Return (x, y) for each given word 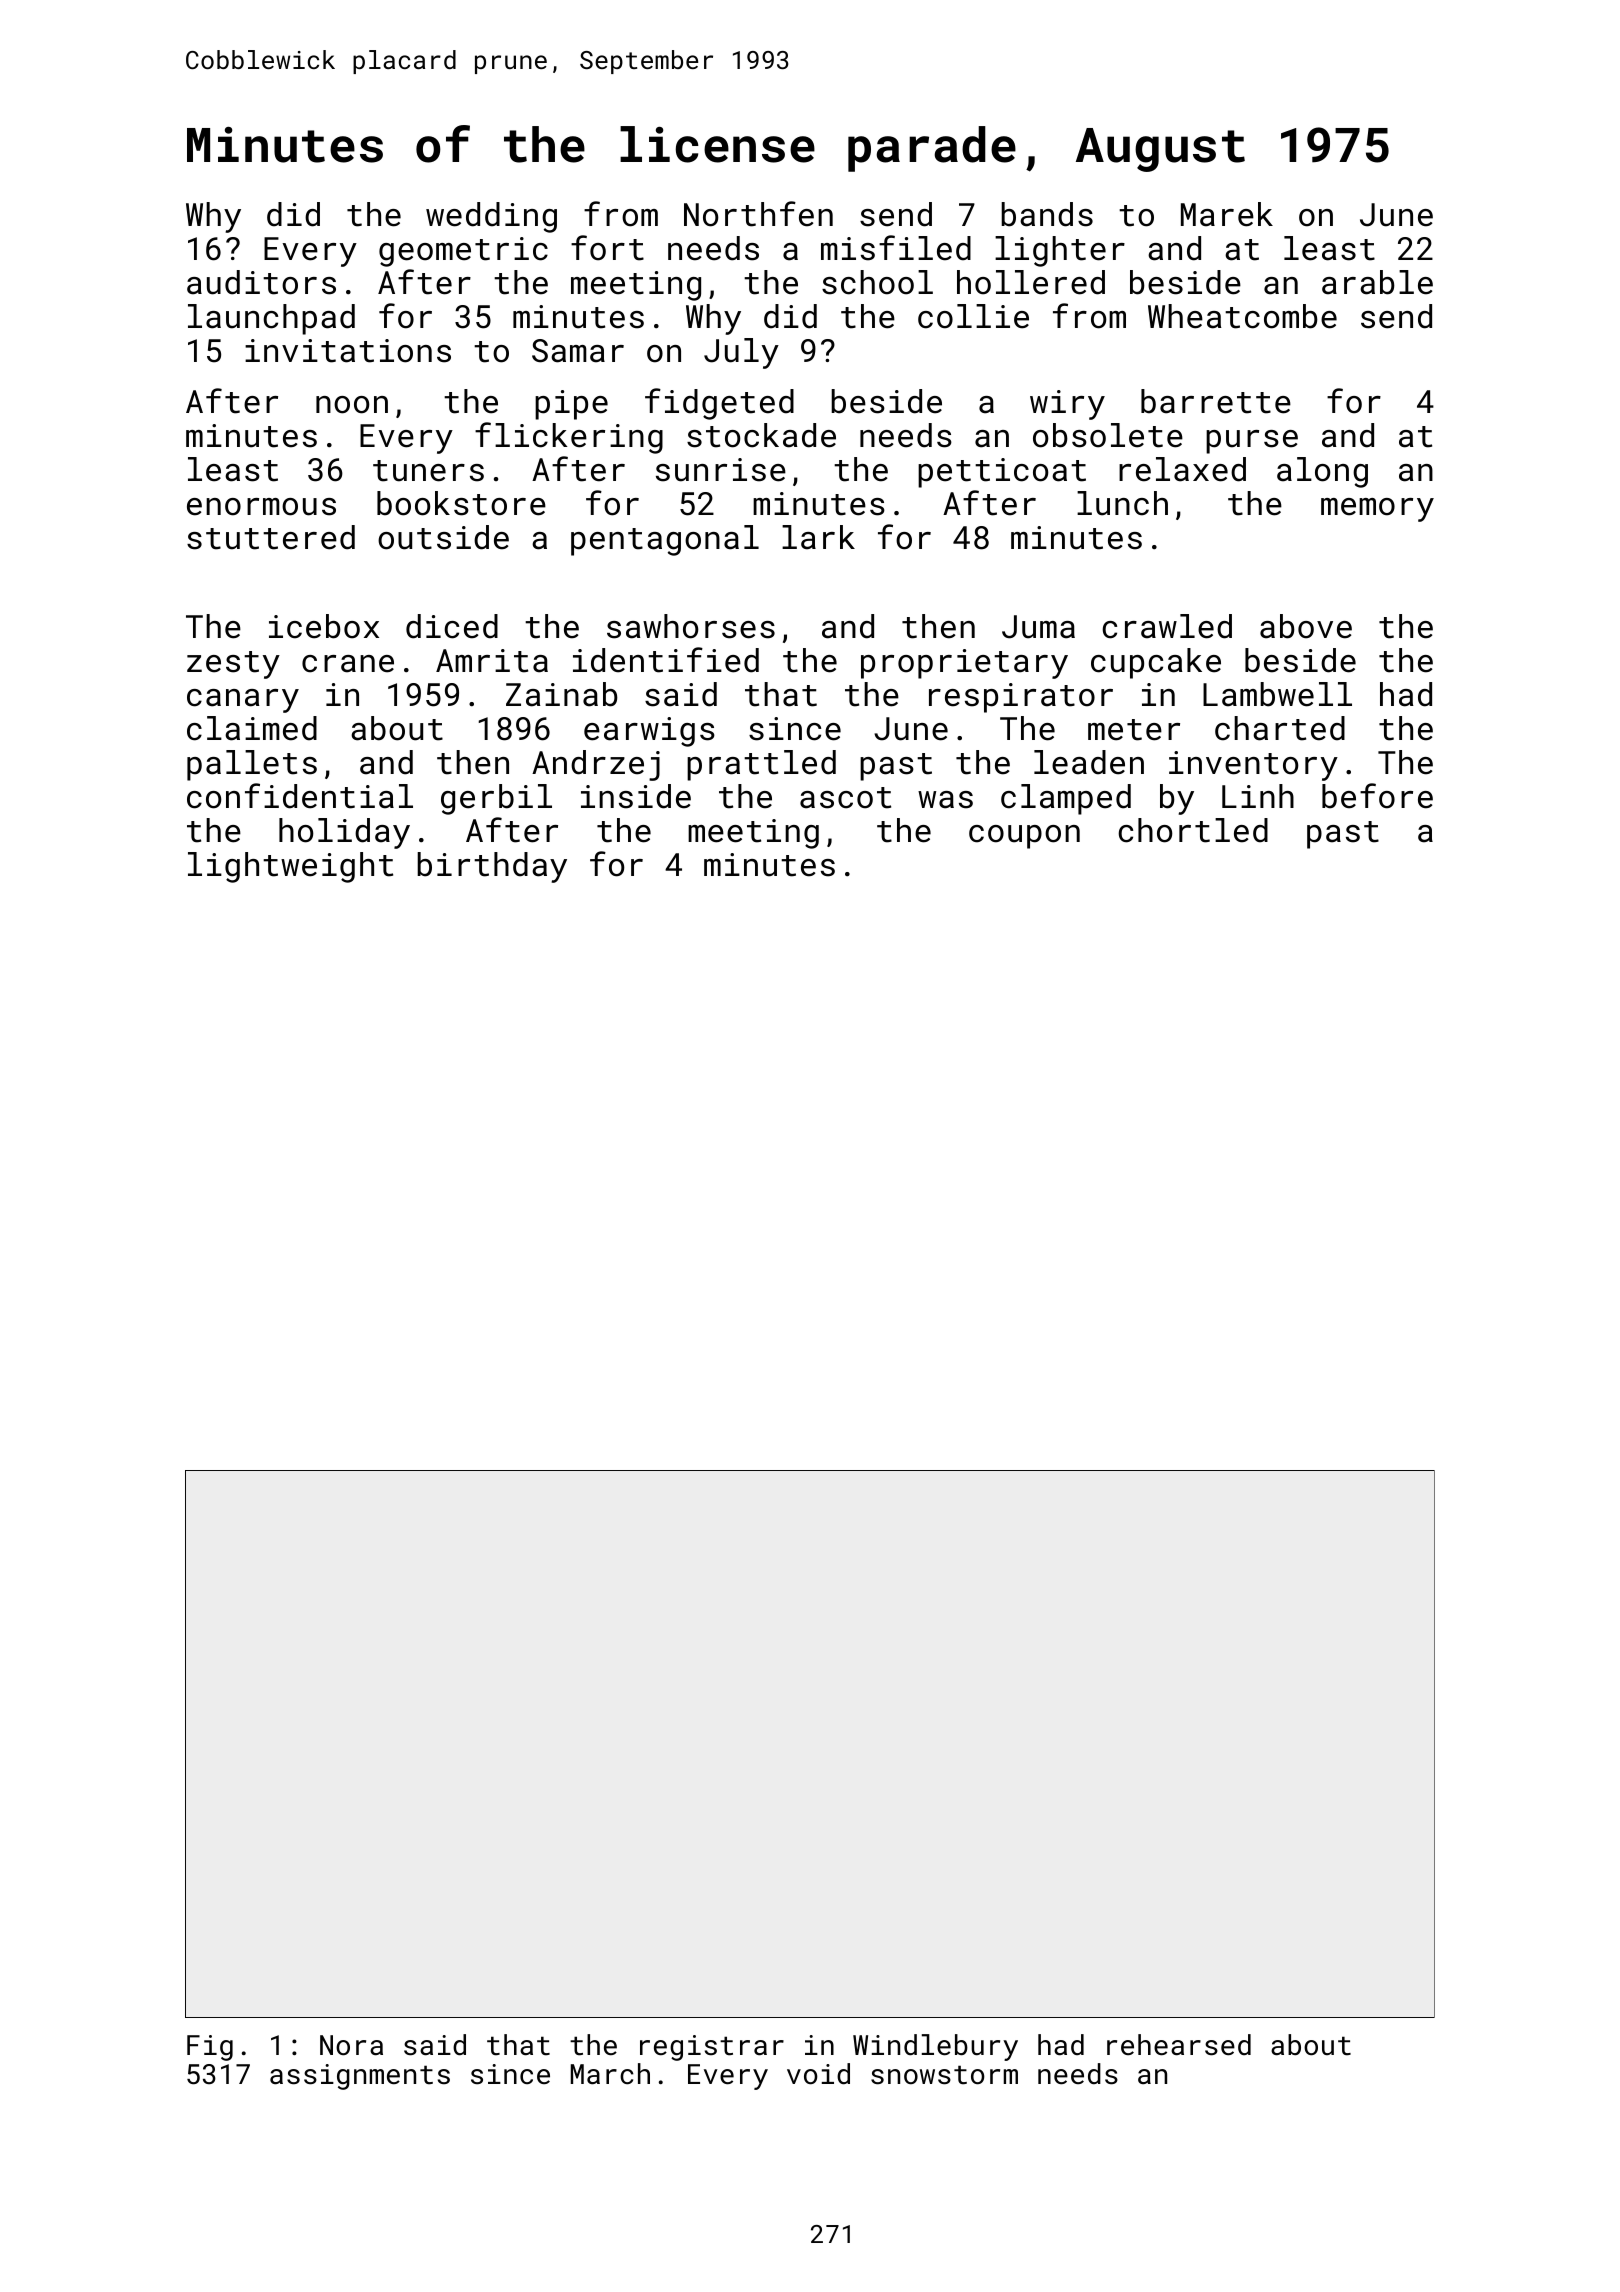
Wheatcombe (1242, 316)
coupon (1024, 837)
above (1306, 626)
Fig (210, 2048)
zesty (233, 665)
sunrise (721, 470)
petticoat (1002, 473)
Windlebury (935, 2047)
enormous (261, 507)
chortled (1193, 830)
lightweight (290, 867)
